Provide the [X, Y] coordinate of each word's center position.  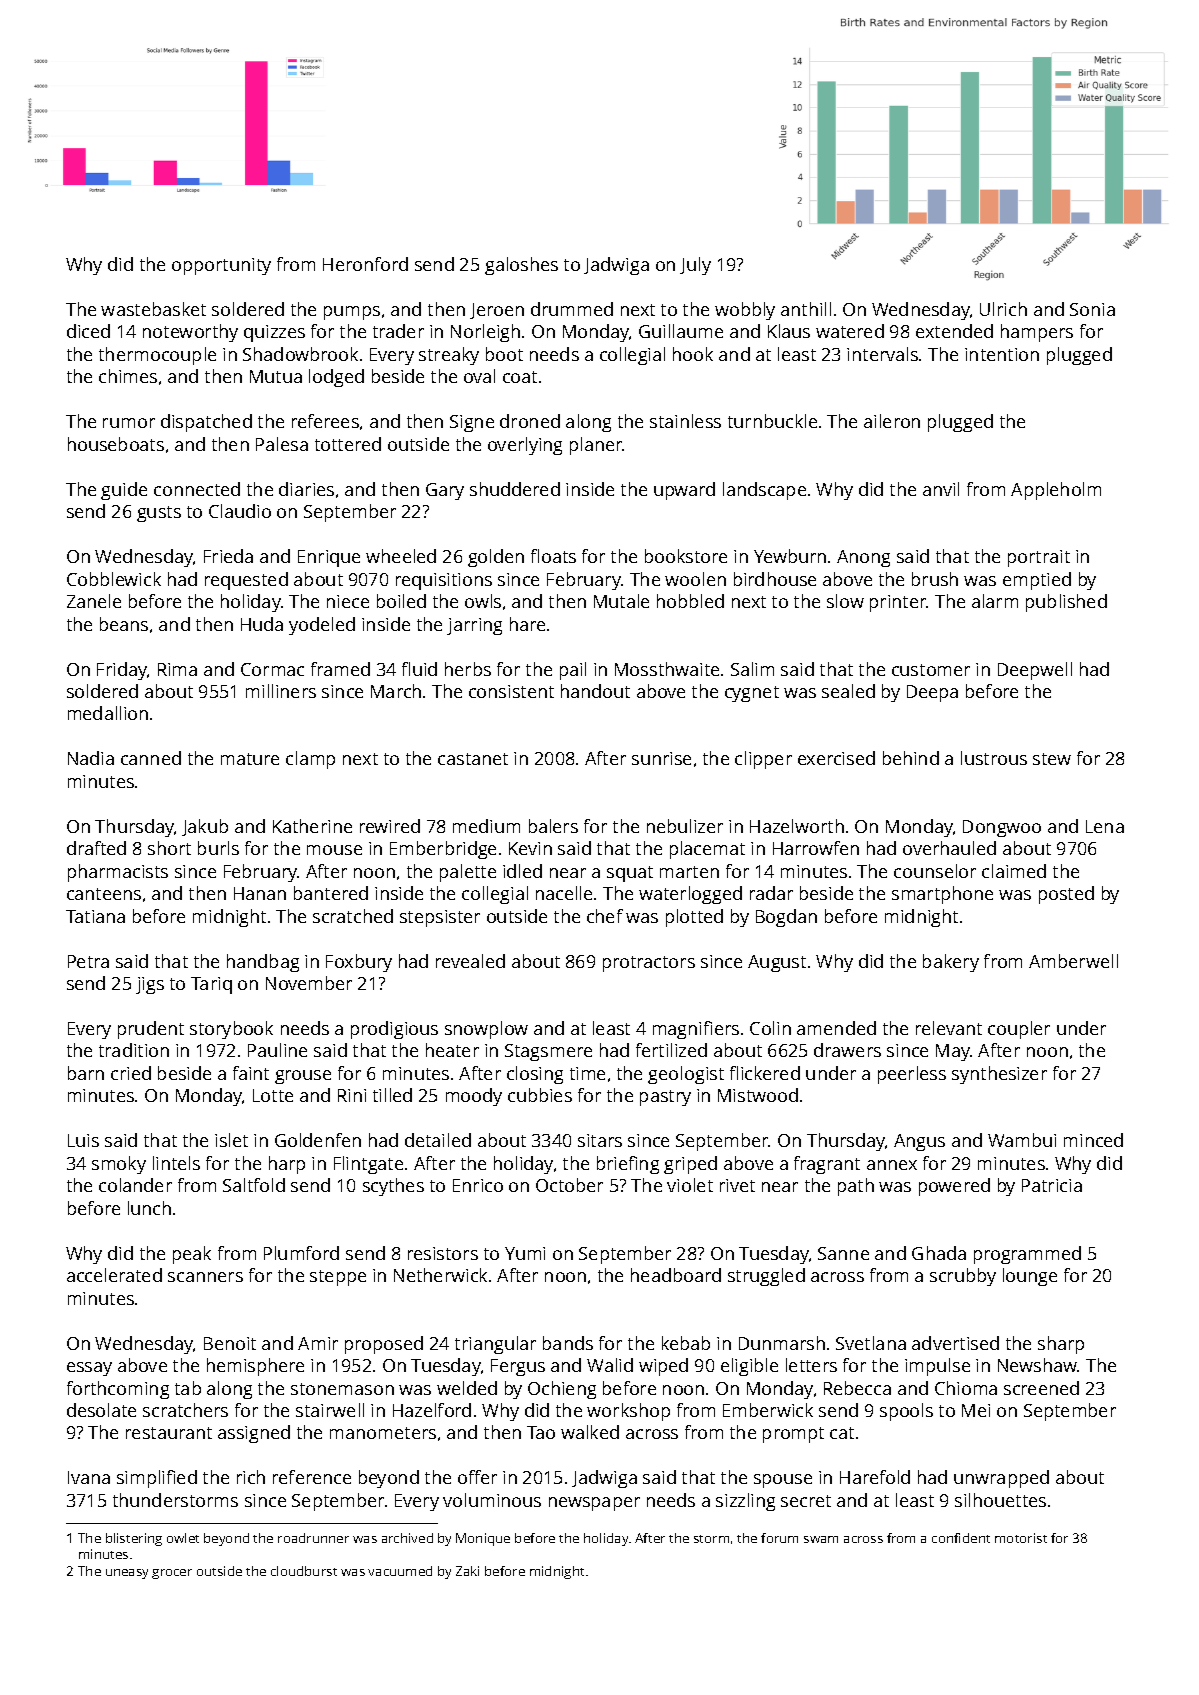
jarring [474, 626]
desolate [101, 1410]
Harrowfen [816, 848]
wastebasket [153, 309]
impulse [937, 1367]
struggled [766, 1277]
